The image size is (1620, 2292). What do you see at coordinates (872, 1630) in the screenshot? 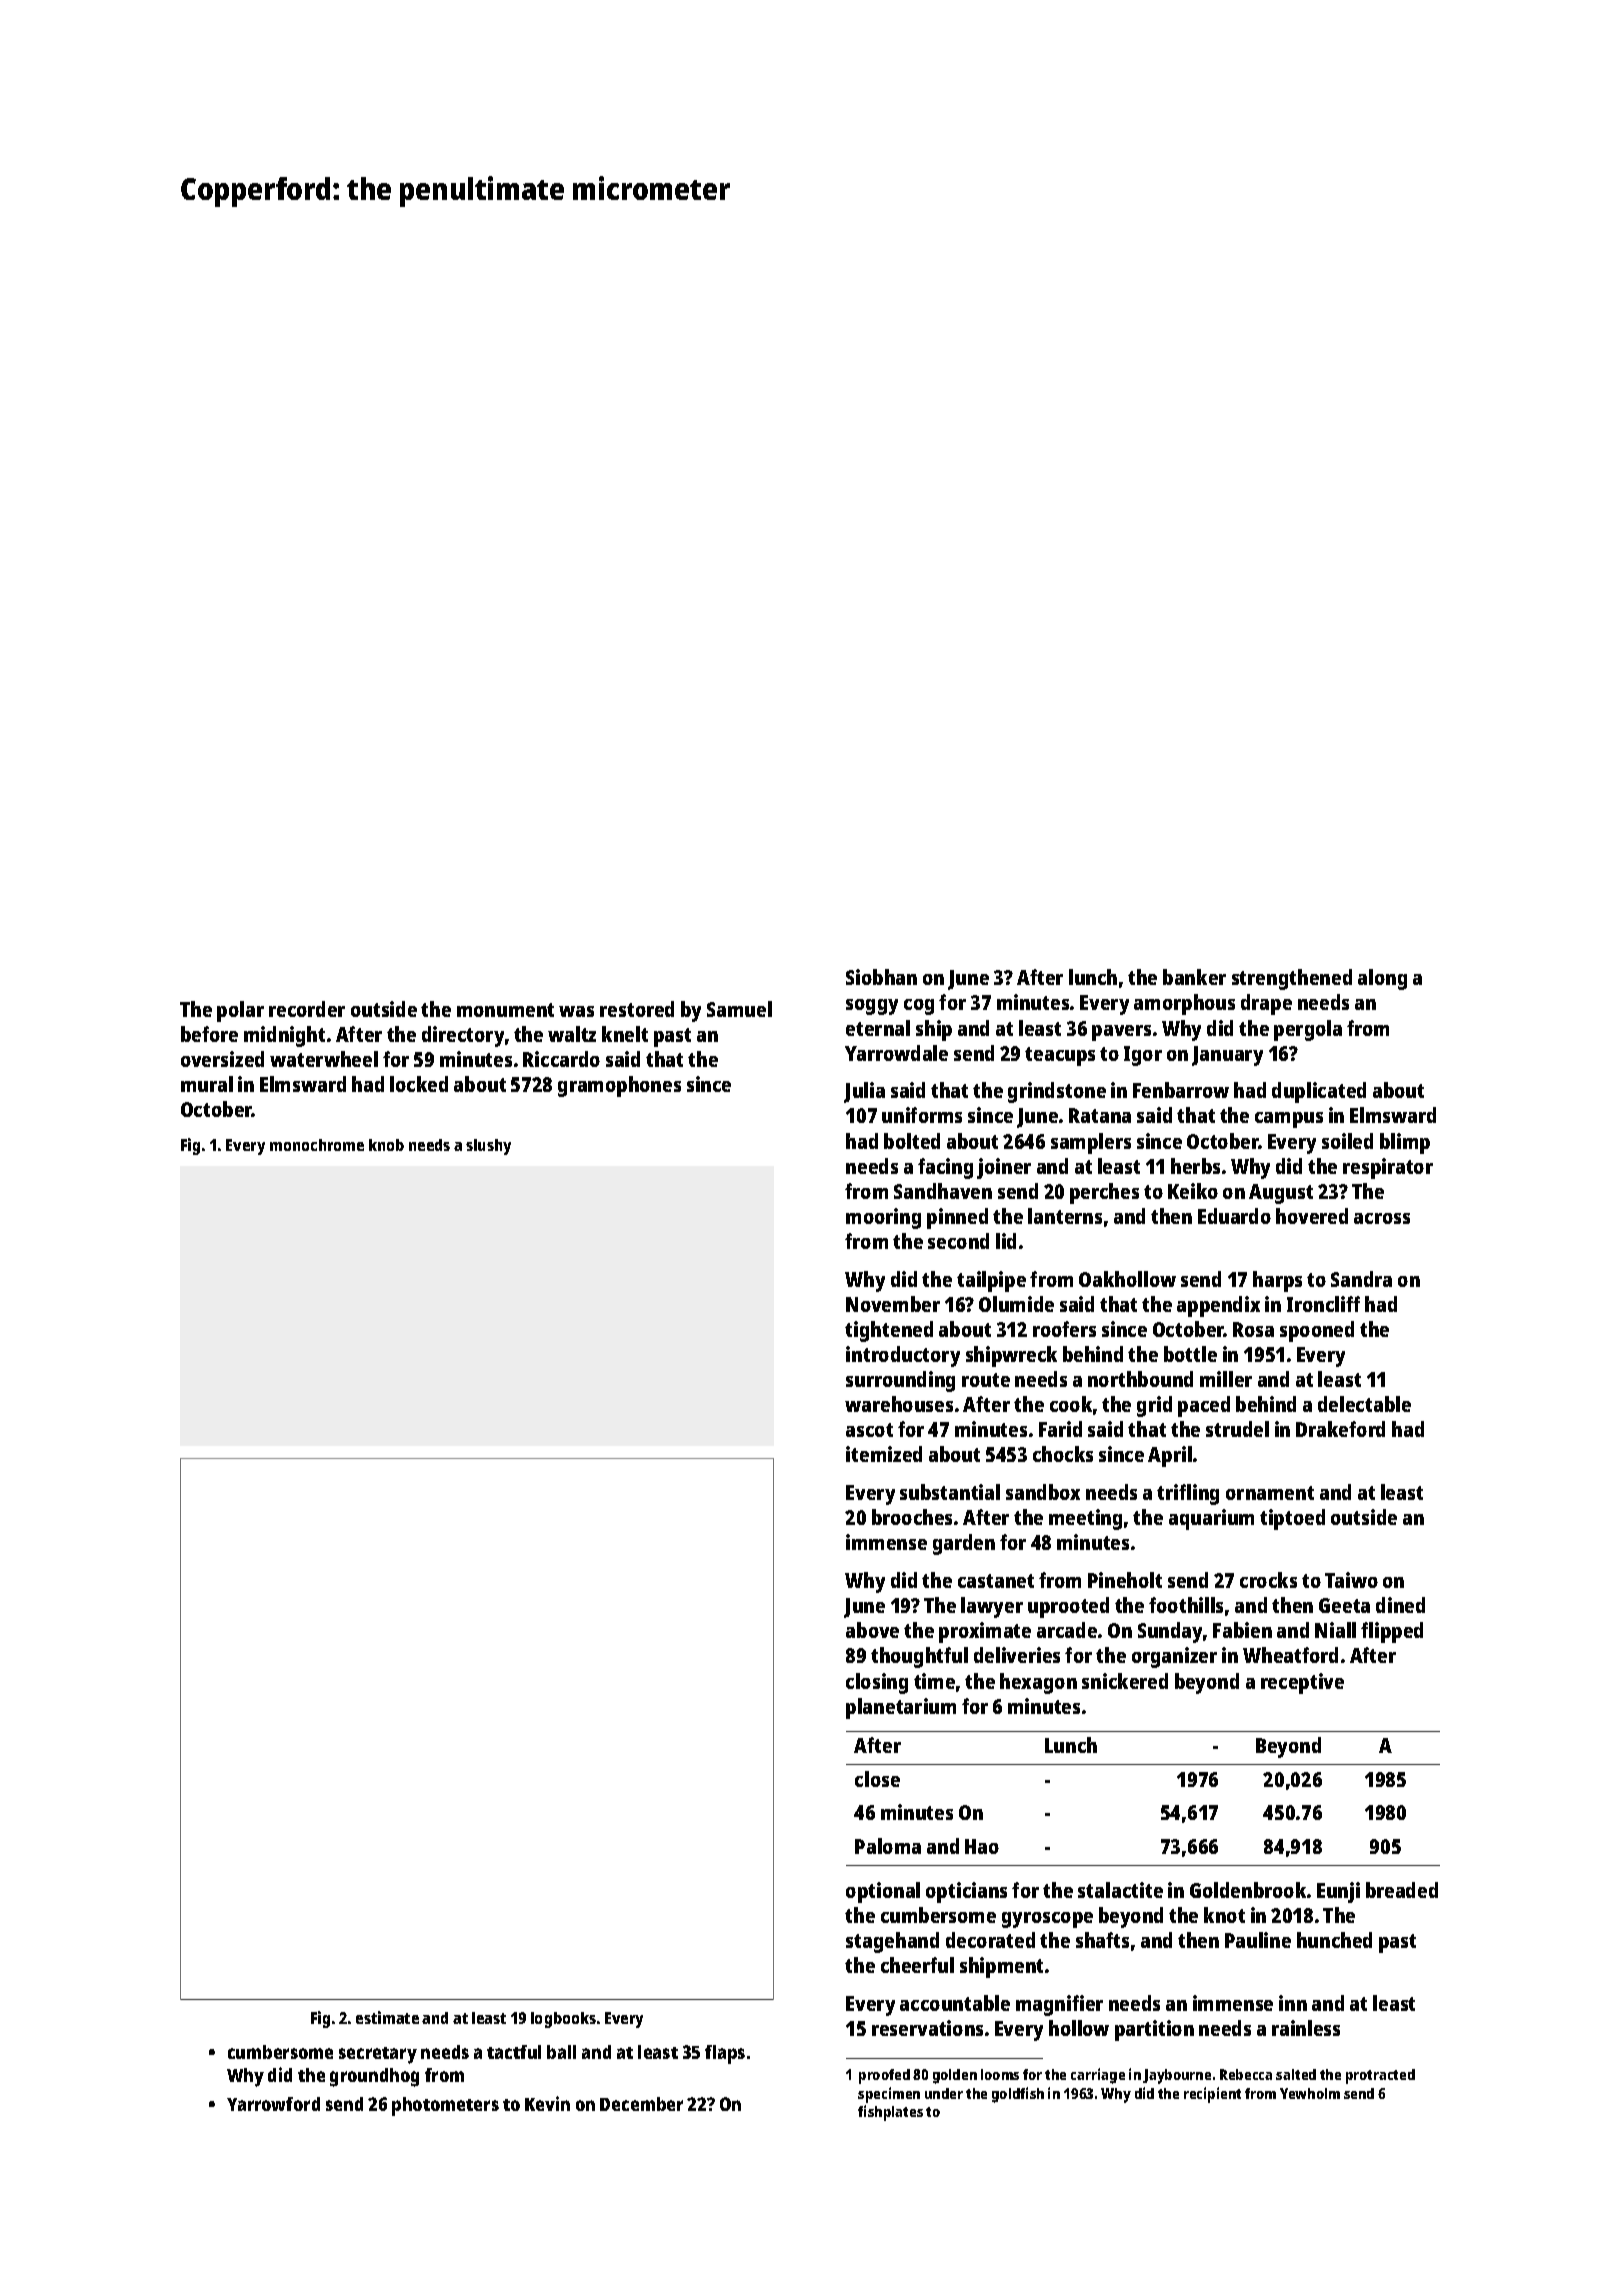
I see `above` at bounding box center [872, 1630].
